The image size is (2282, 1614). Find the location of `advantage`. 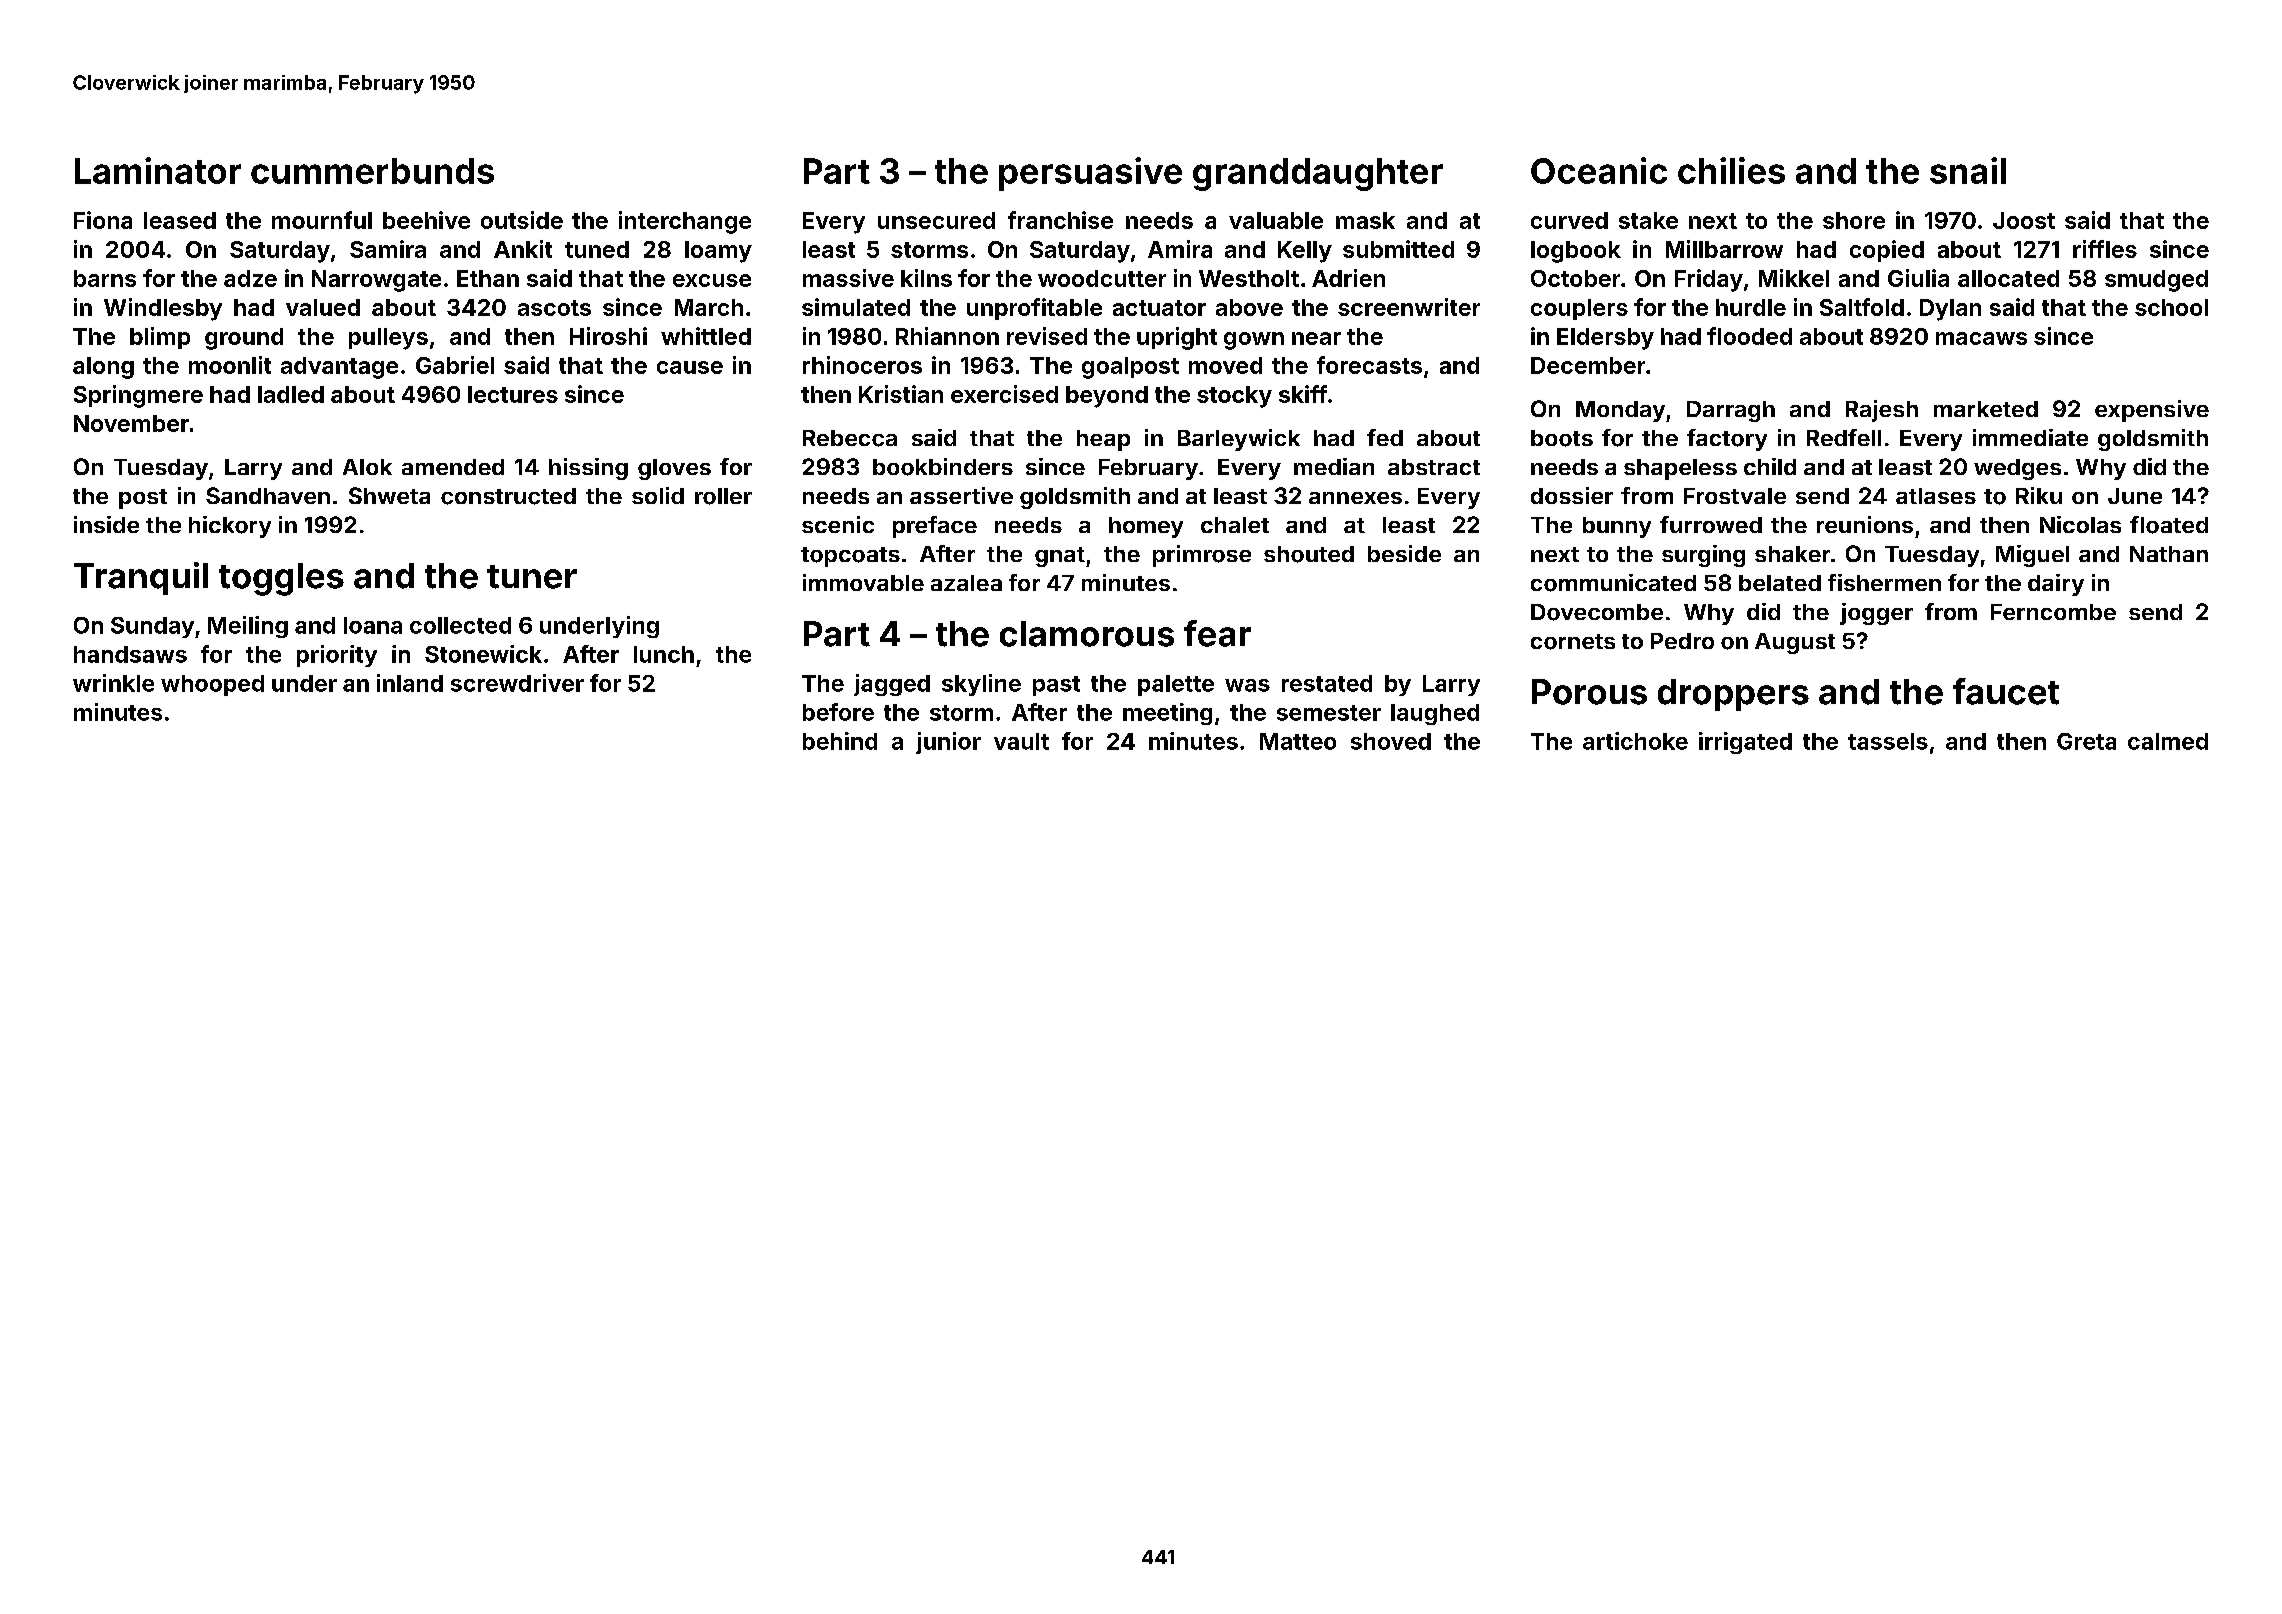

advantage is located at coordinates (339, 368).
